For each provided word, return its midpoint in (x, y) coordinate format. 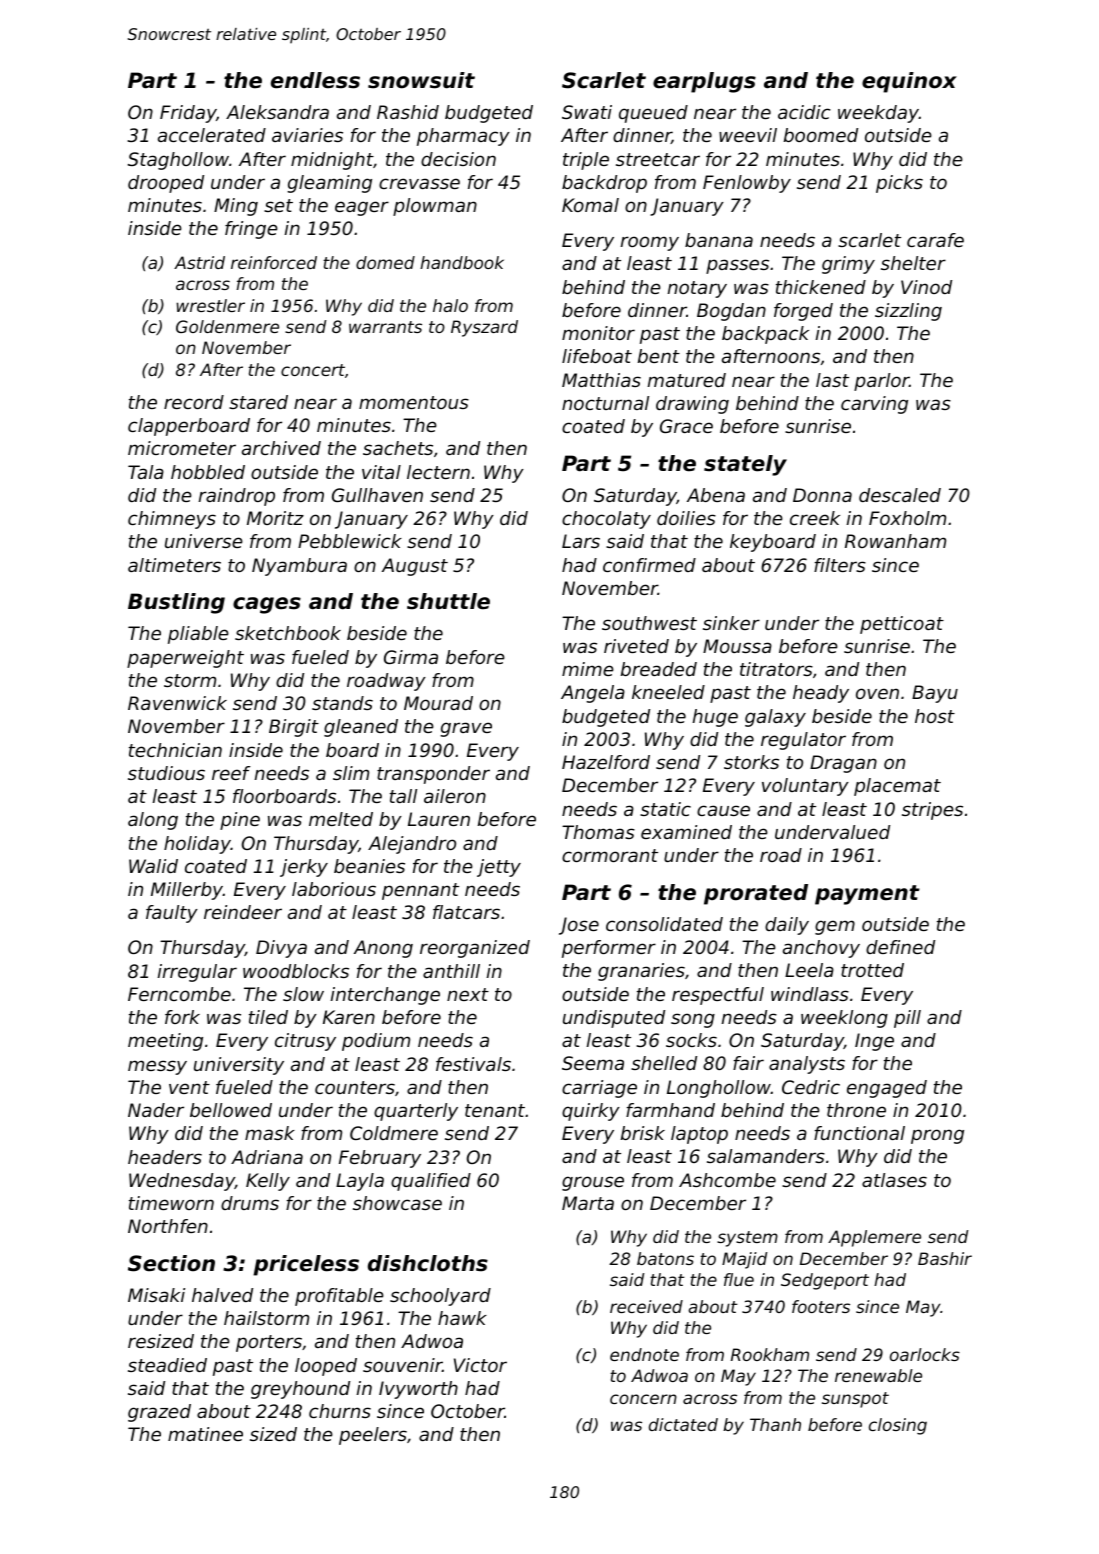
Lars (581, 541)
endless (315, 80)
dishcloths (428, 1263)
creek (815, 518)
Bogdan (731, 312)
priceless (306, 1265)
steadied (167, 1365)
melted (341, 819)
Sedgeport (825, 1281)
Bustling (176, 603)
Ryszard (484, 328)
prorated (756, 894)
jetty (499, 868)
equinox (909, 82)
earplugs (704, 82)
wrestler (210, 305)
